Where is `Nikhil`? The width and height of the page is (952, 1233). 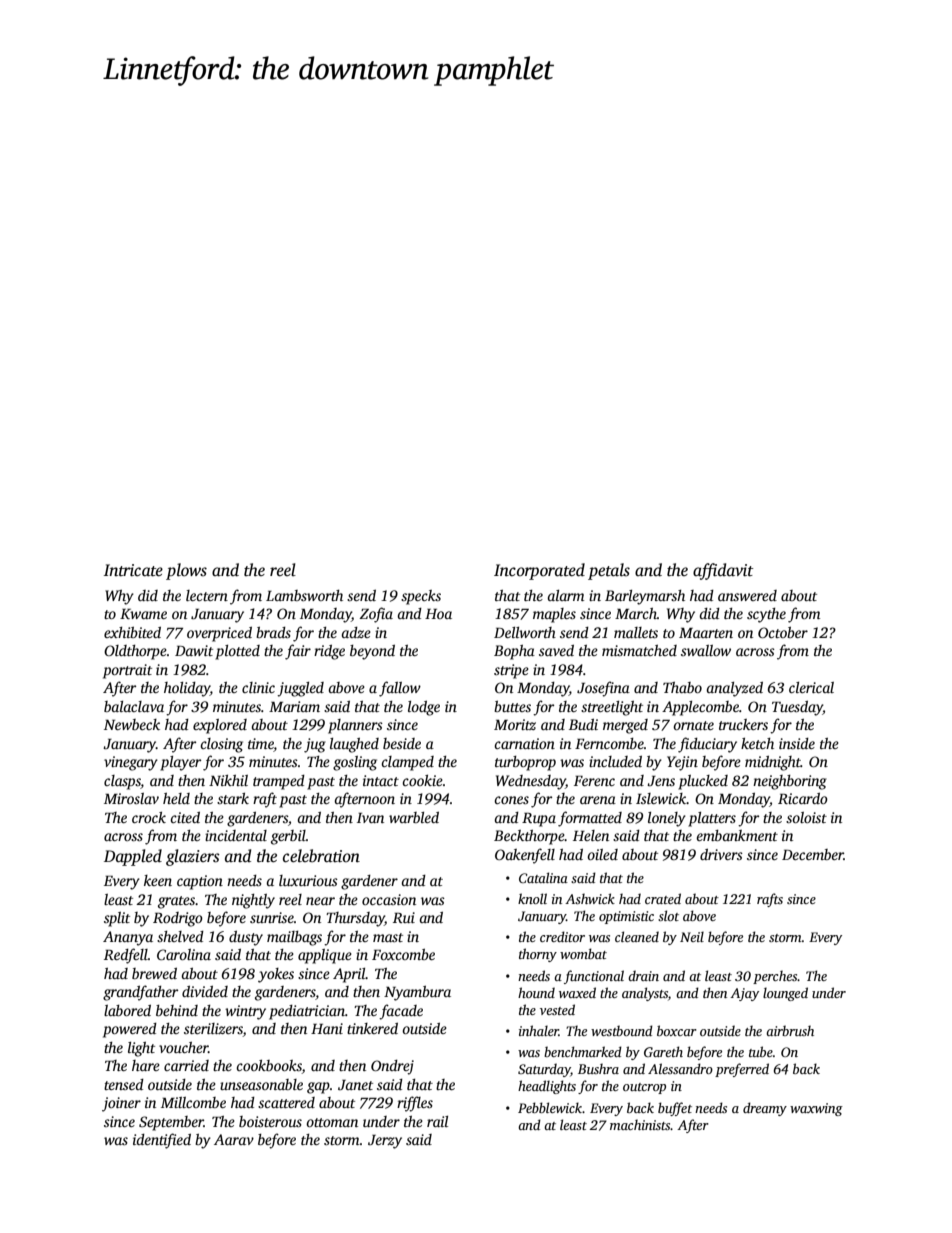
Nikhil is located at coordinates (228, 780).
